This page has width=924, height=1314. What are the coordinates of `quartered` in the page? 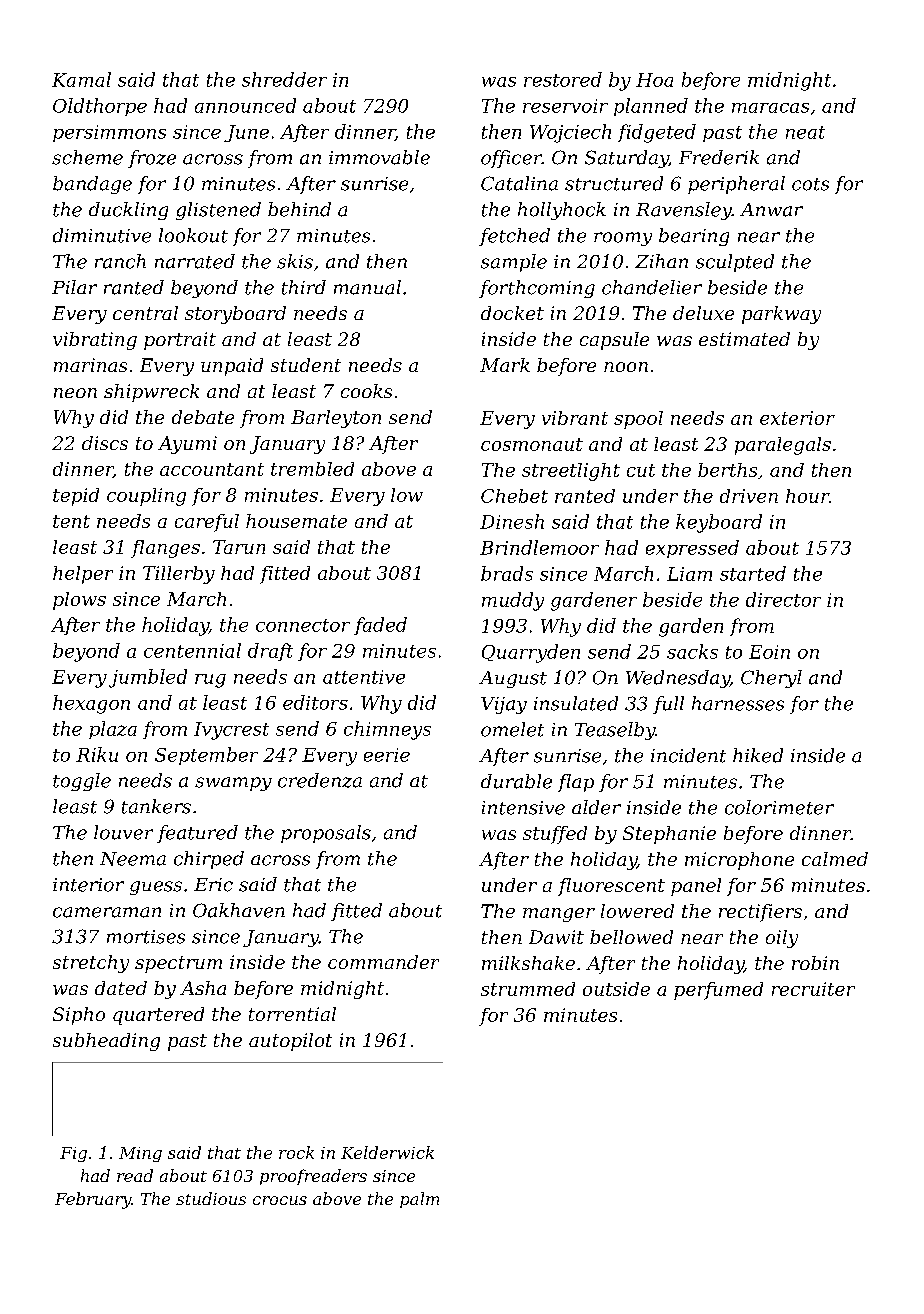 It's located at (158, 1016).
